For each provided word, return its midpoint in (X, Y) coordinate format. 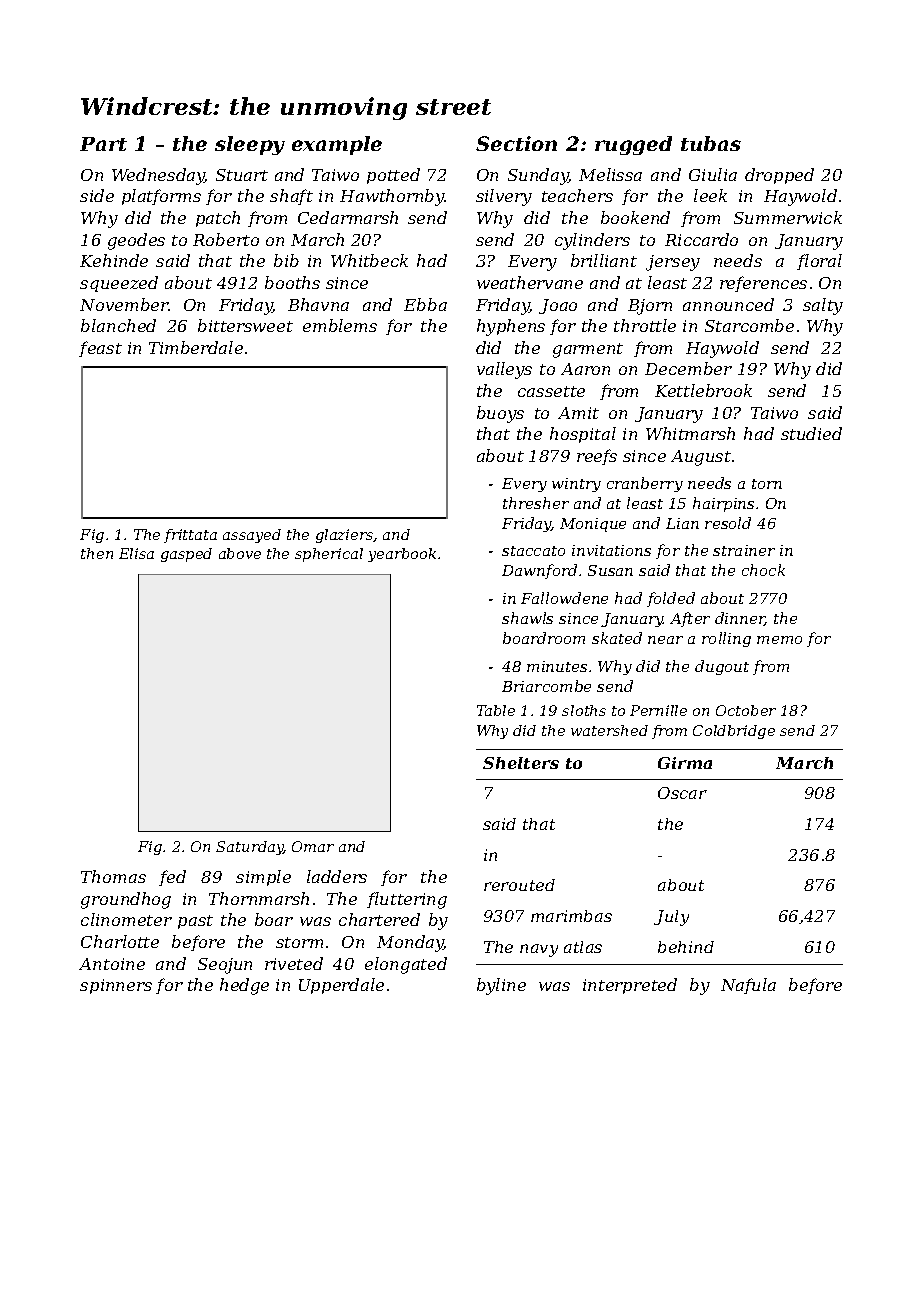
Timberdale (196, 347)
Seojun (225, 966)
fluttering (407, 900)
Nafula (748, 986)
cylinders (592, 241)
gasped (186, 555)
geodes (136, 241)
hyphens (511, 327)
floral (819, 262)
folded (671, 599)
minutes (557, 666)
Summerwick (788, 217)
